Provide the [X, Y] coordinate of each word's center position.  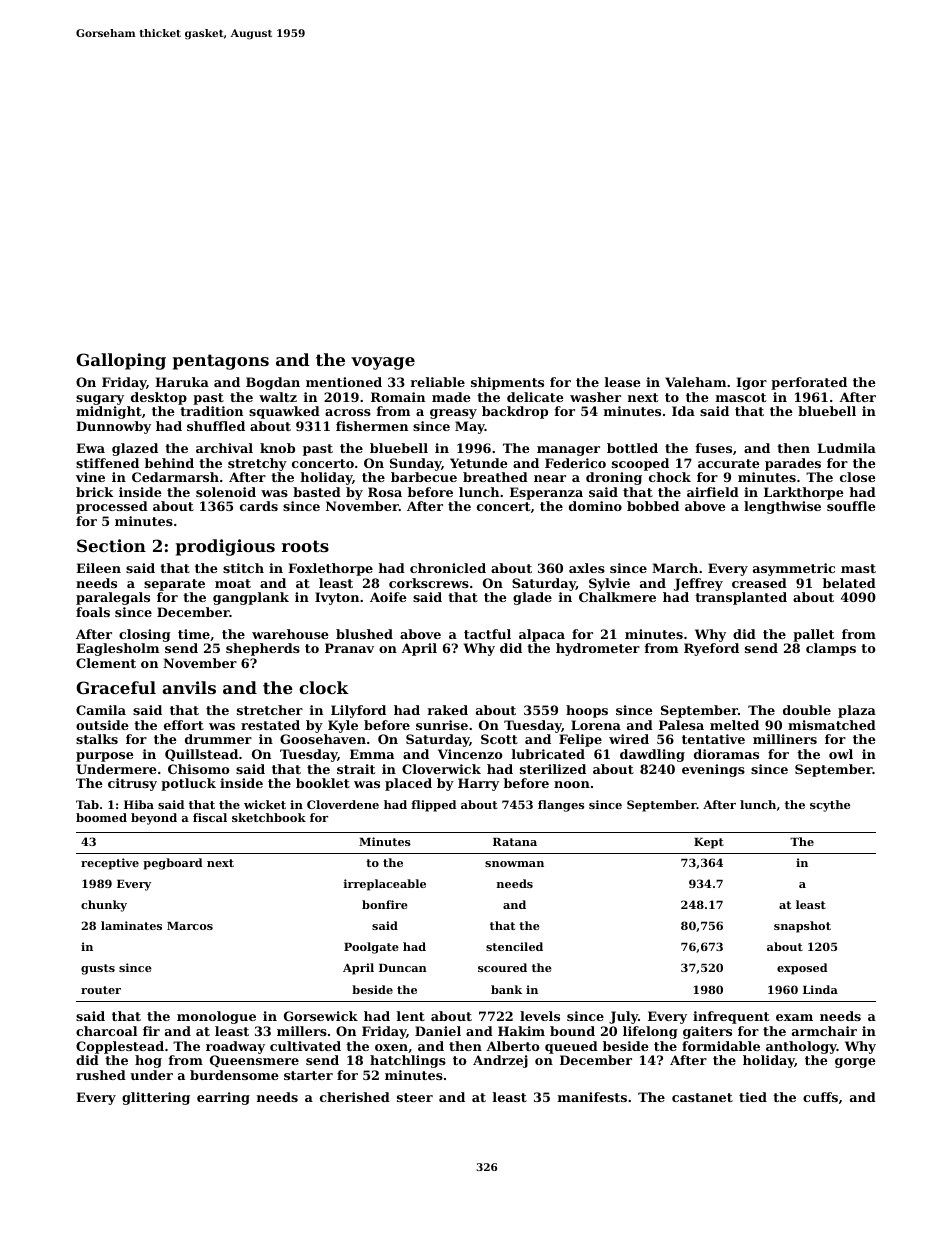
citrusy [132, 784]
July [623, 1017]
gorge [855, 1063]
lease [623, 382]
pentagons [221, 362]
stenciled [514, 946]
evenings [713, 770]
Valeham [695, 382]
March [675, 568]
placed [408, 784]
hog [148, 1061]
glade [532, 598]
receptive [110, 864]
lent [411, 1016]
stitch [243, 568]
